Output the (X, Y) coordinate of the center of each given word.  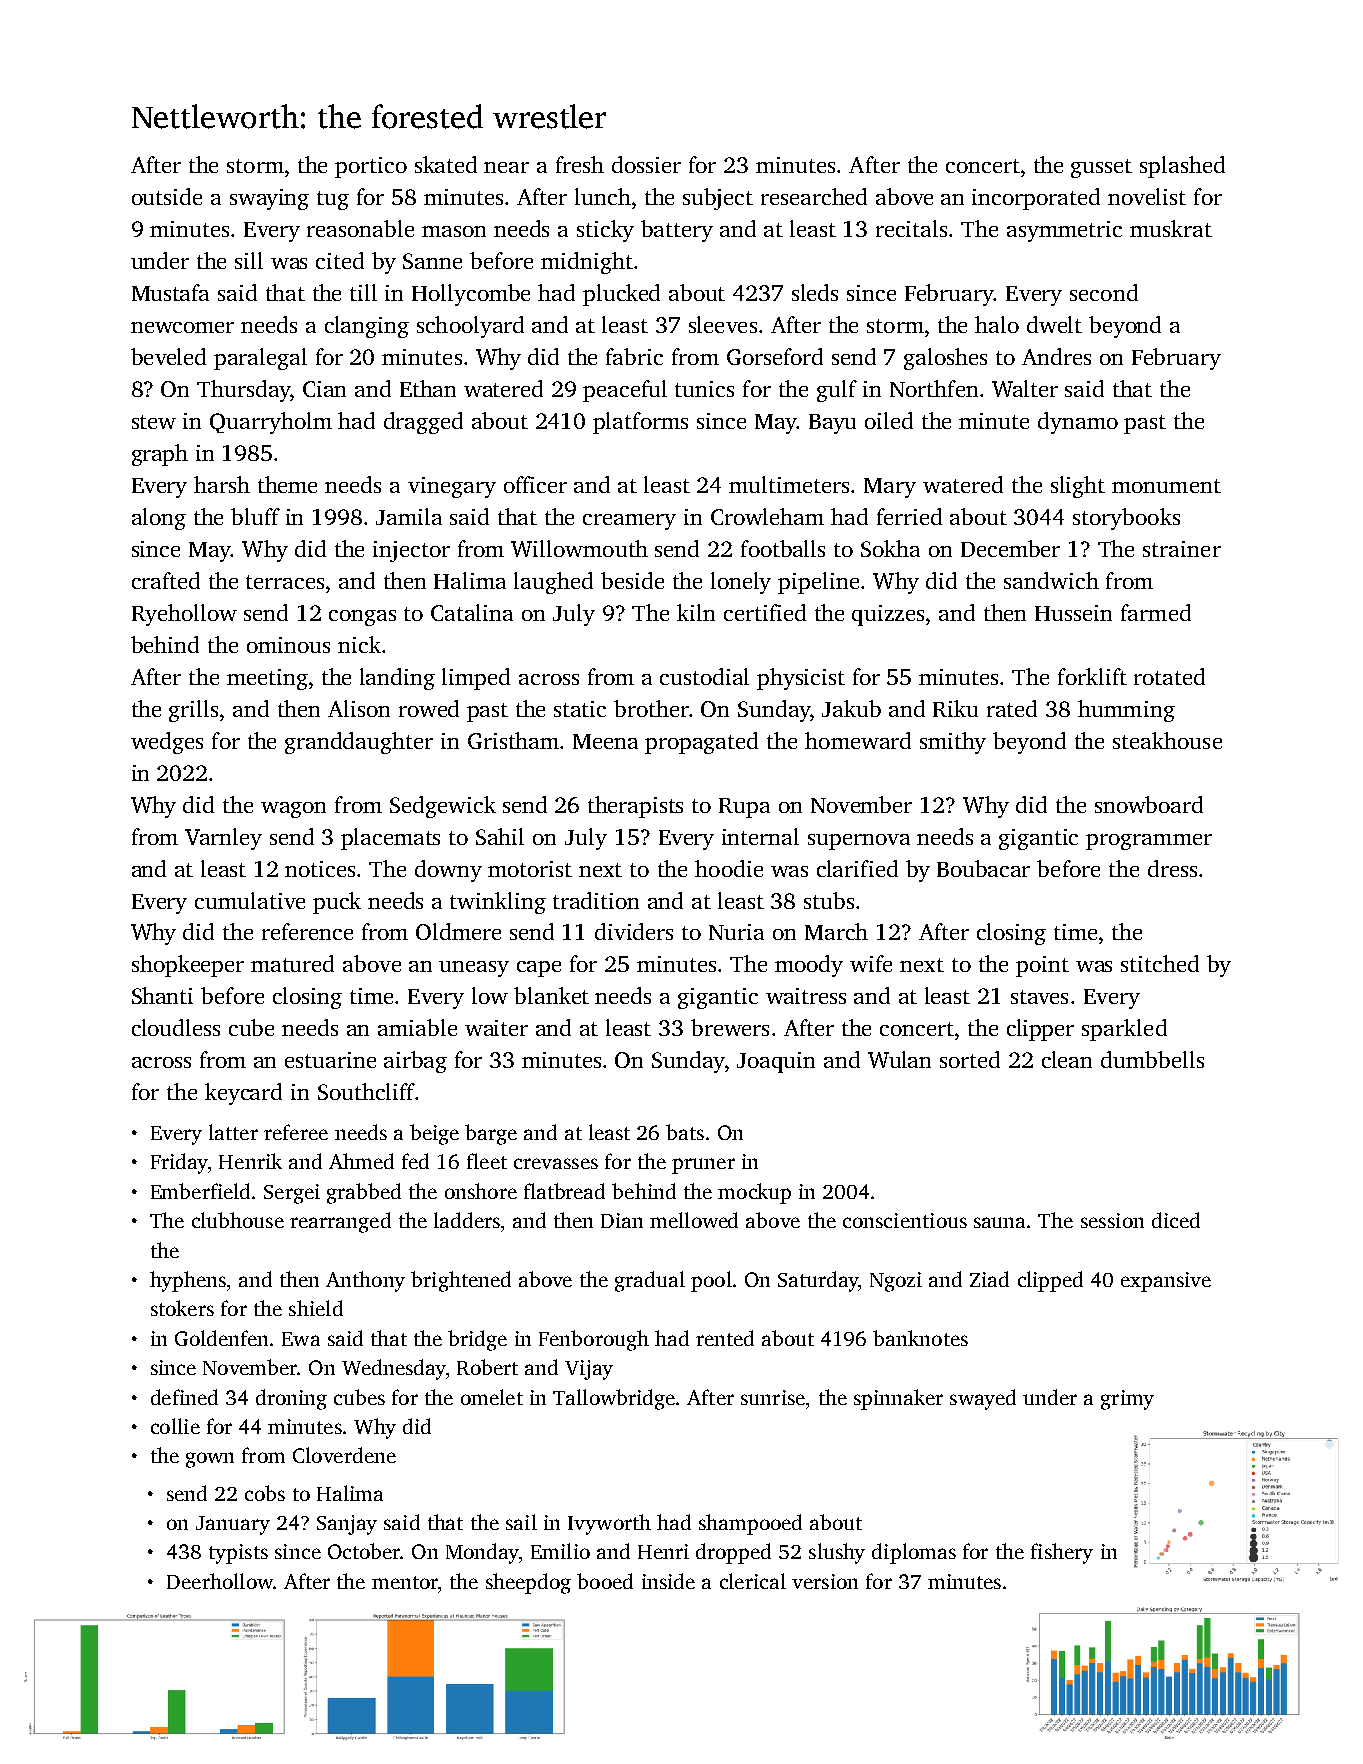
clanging (367, 327)
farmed (1156, 612)
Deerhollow (220, 1581)
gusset (1101, 168)
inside (668, 1581)
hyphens (188, 1281)
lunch (603, 196)
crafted (166, 580)
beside (632, 580)
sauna (999, 1222)
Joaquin (776, 1062)
